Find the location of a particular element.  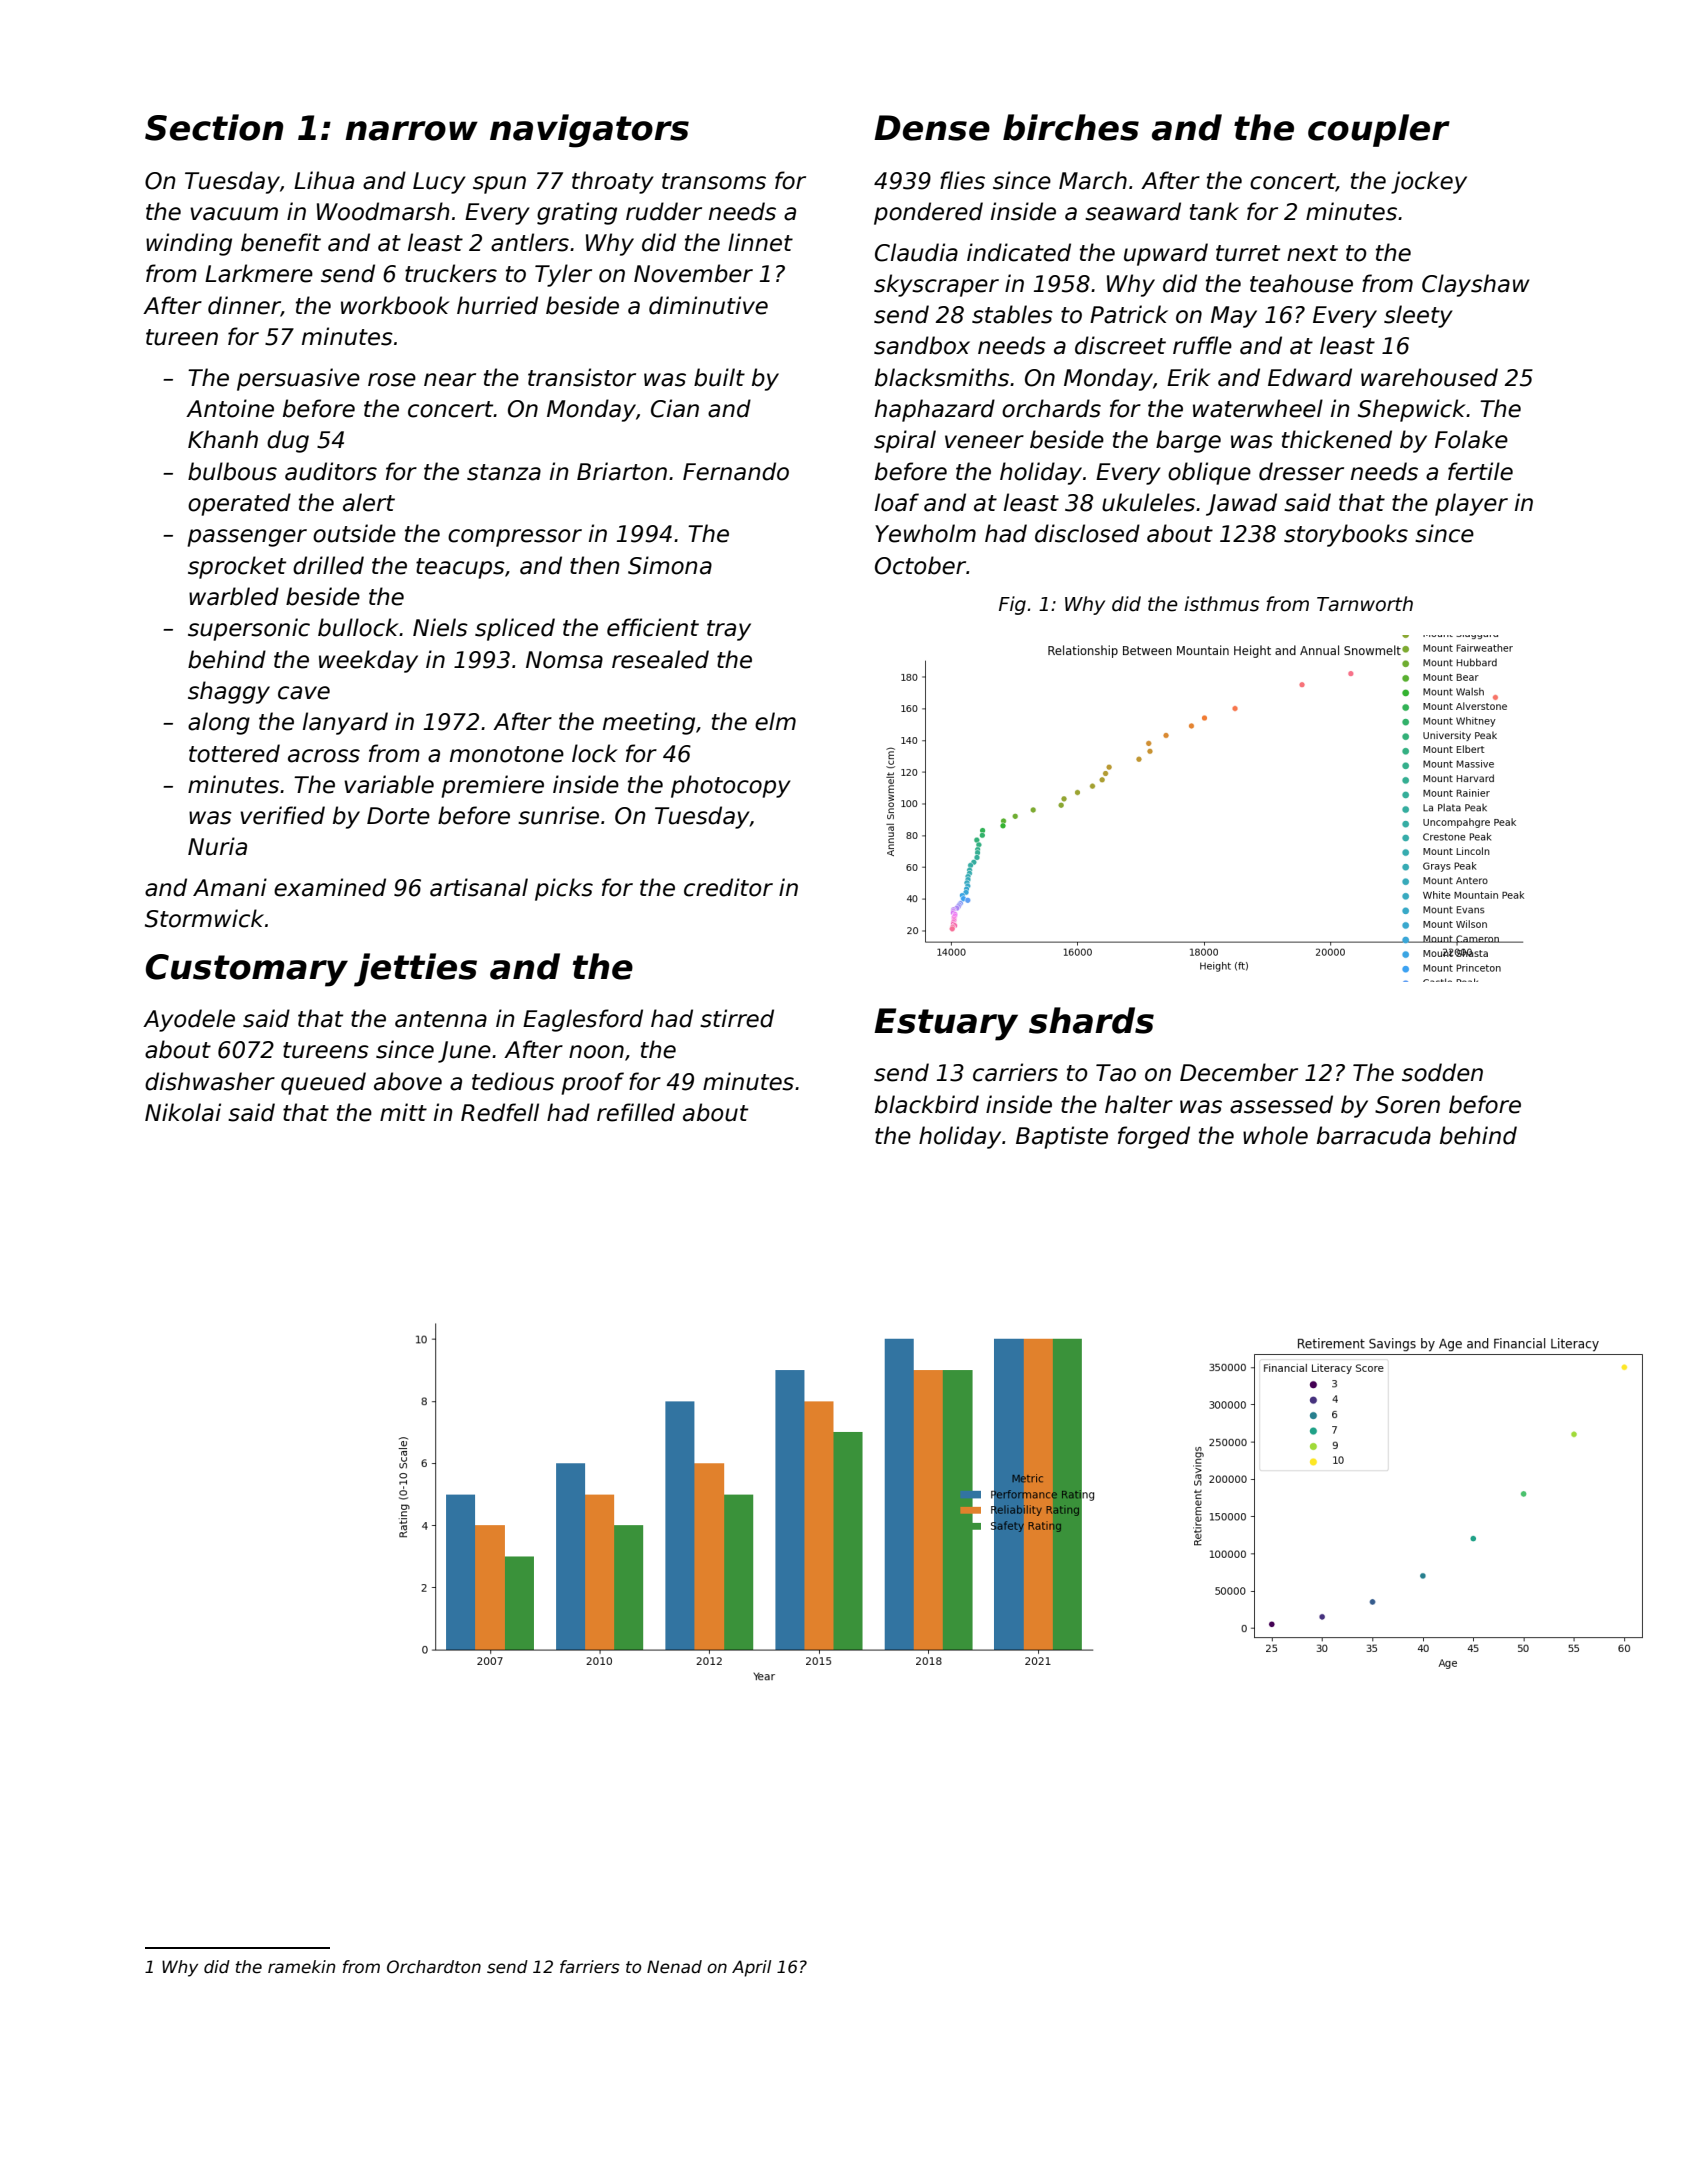

haphazard is located at coordinates (935, 410).
